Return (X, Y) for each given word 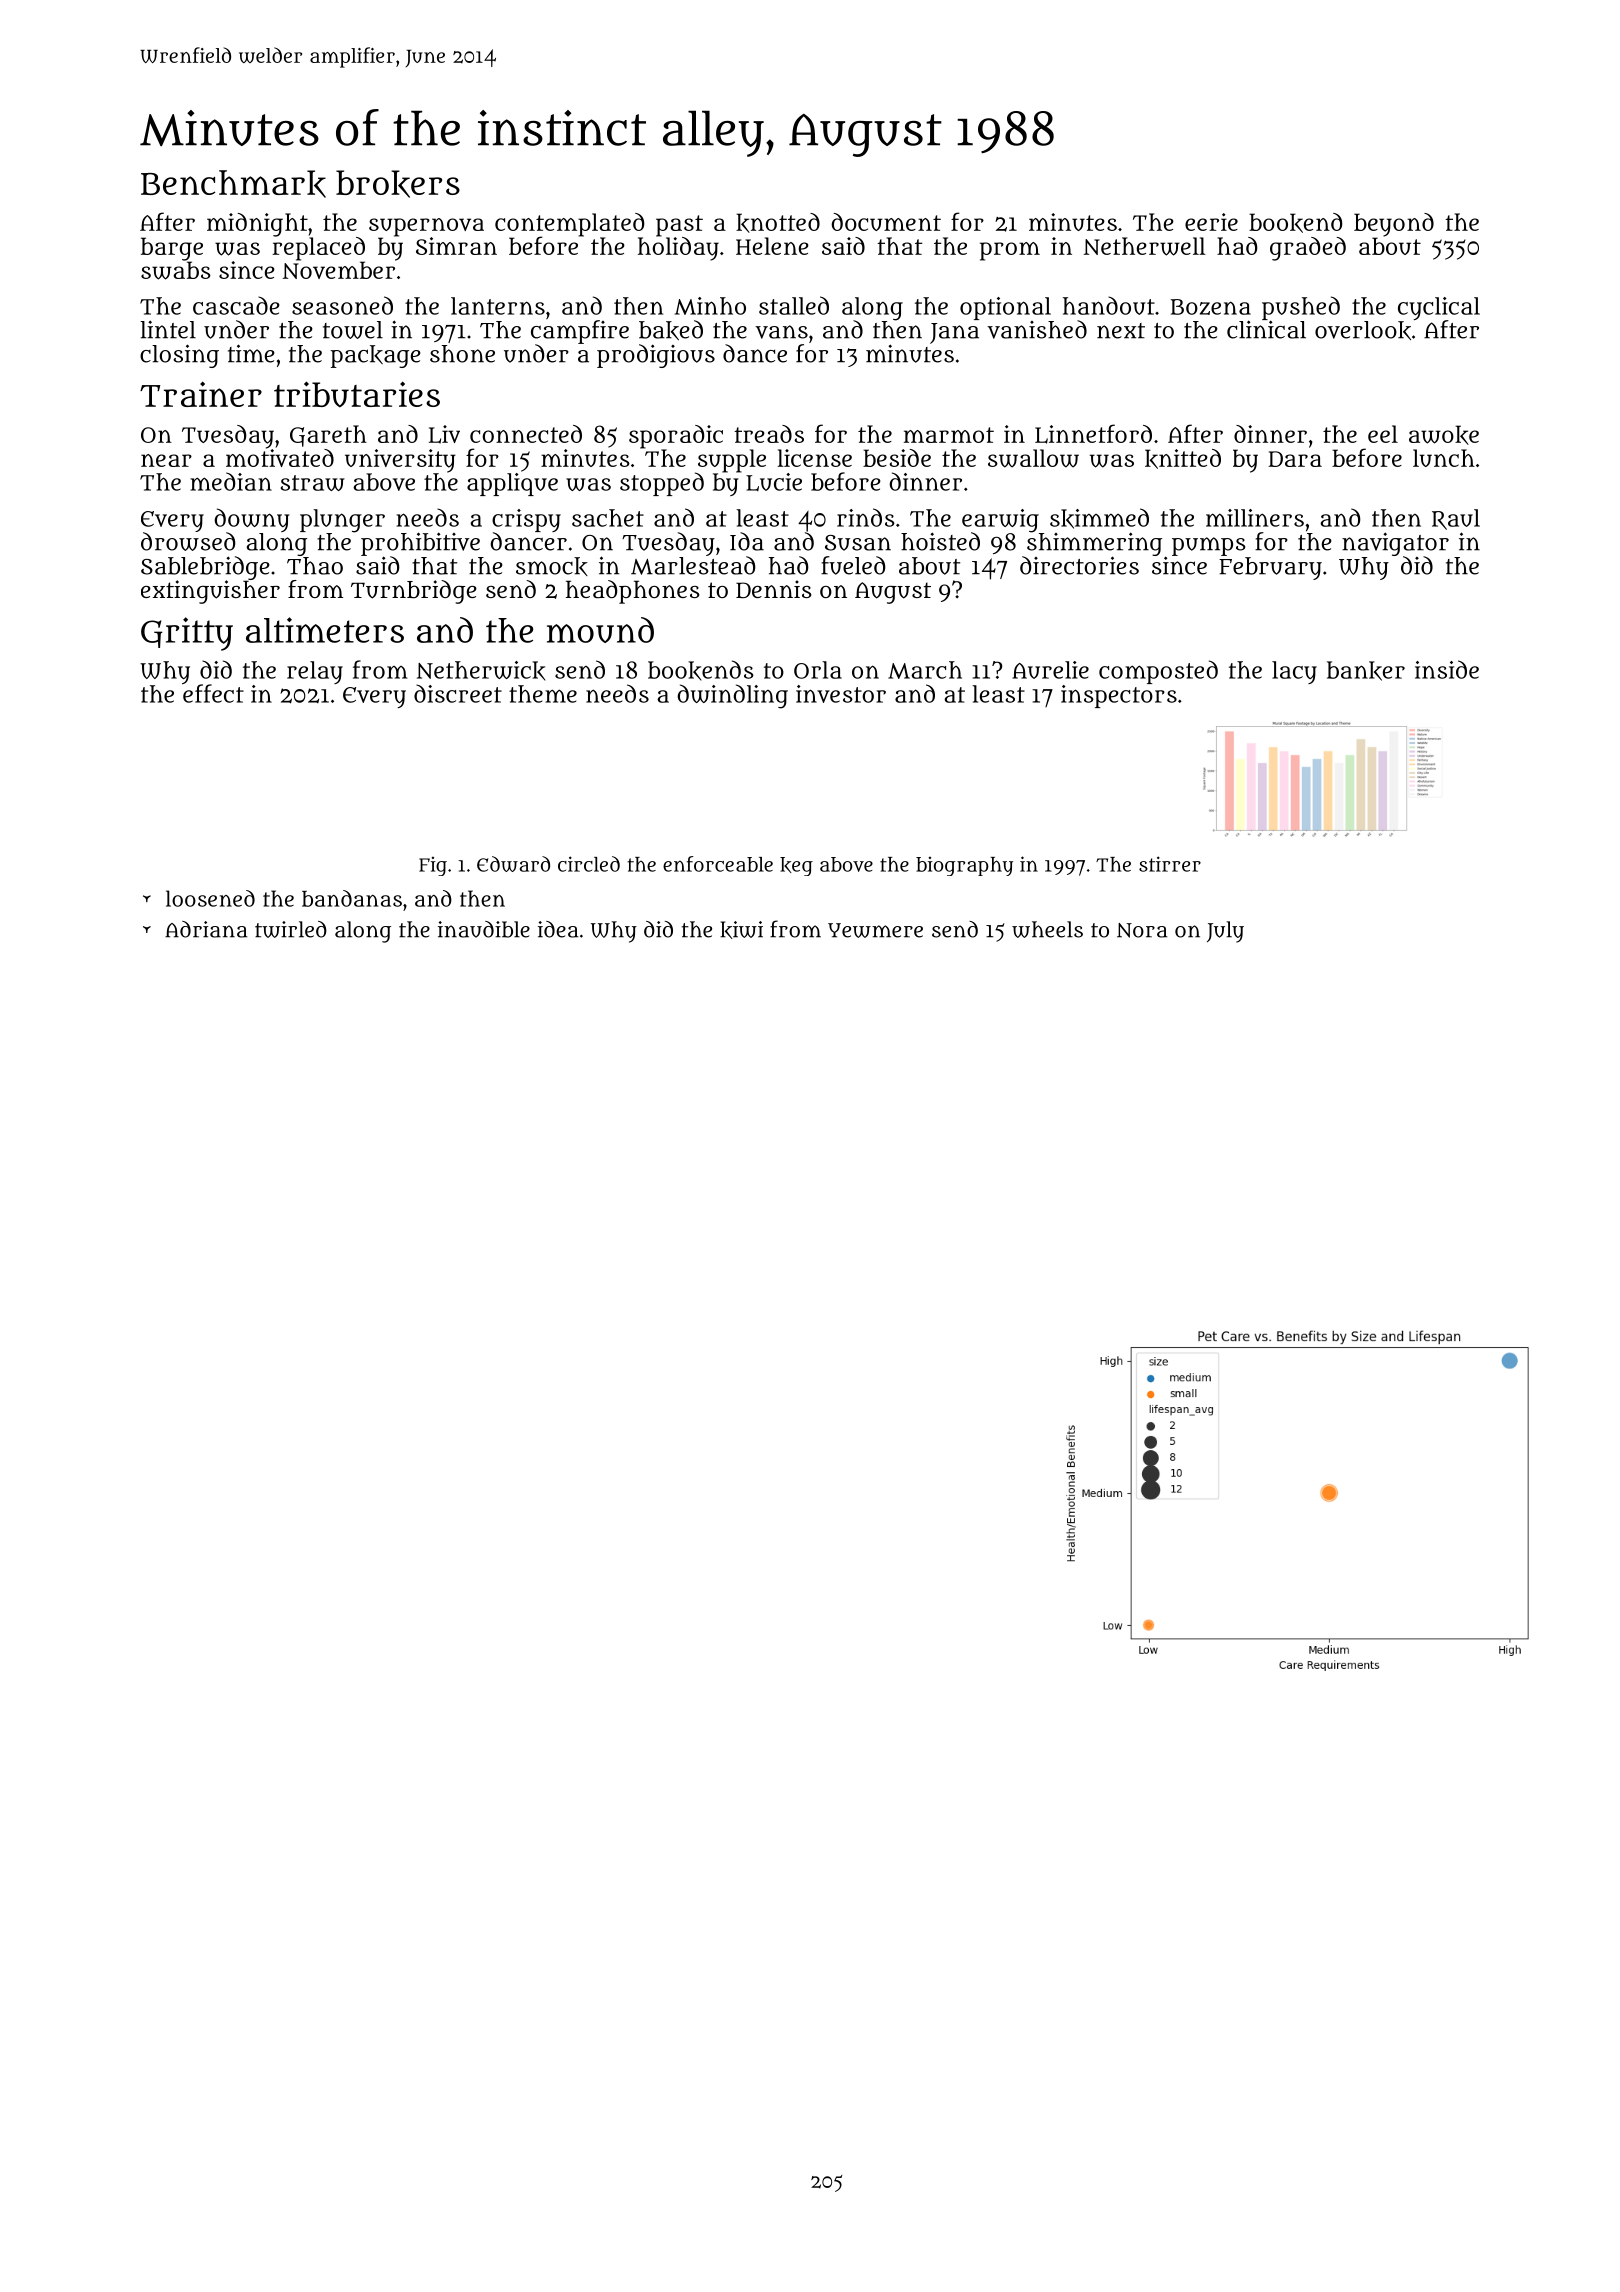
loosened (210, 898)
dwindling (732, 696)
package (375, 356)
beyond (1394, 225)
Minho (710, 306)
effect (213, 693)
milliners (1255, 518)
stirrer (1170, 864)
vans (781, 332)
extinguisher (210, 592)
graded (1308, 249)
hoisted (940, 541)
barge (172, 249)
